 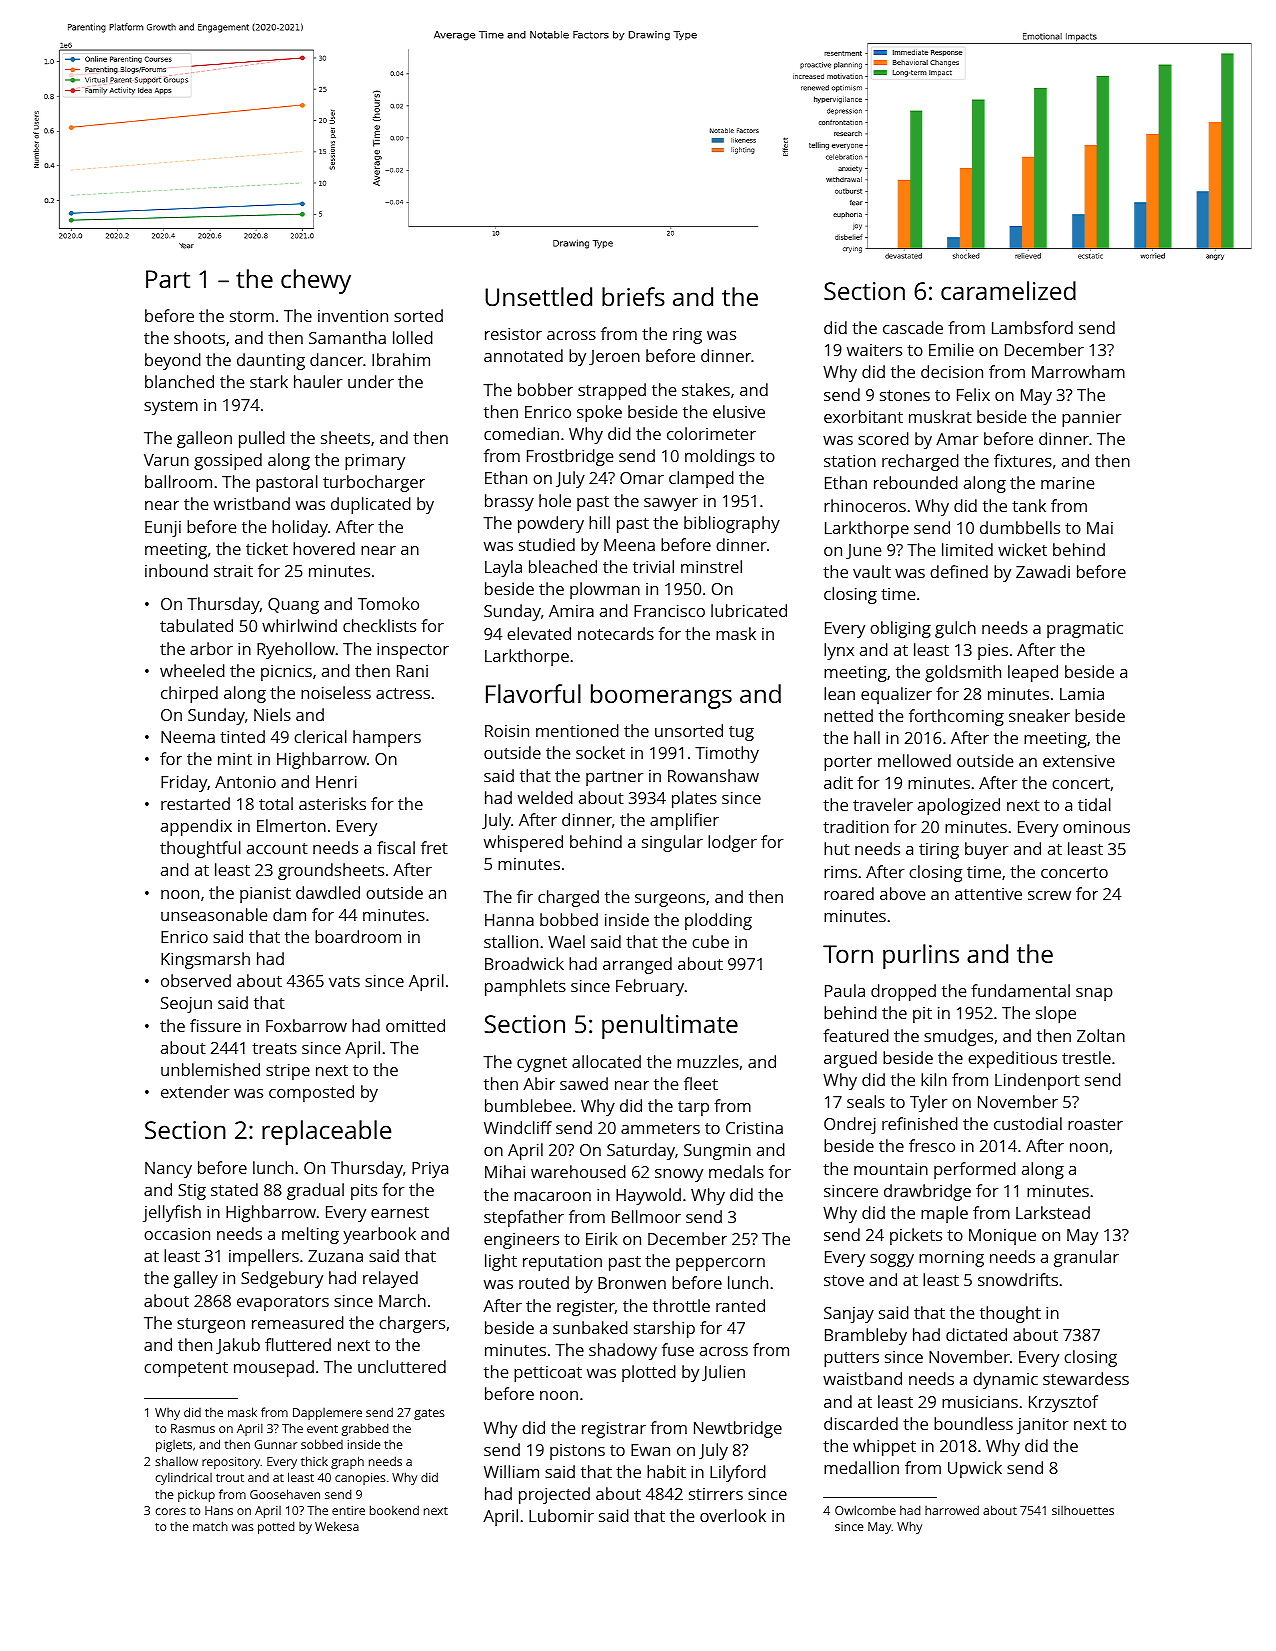 I want to click on silhouettes, so click(x=1083, y=1510).
